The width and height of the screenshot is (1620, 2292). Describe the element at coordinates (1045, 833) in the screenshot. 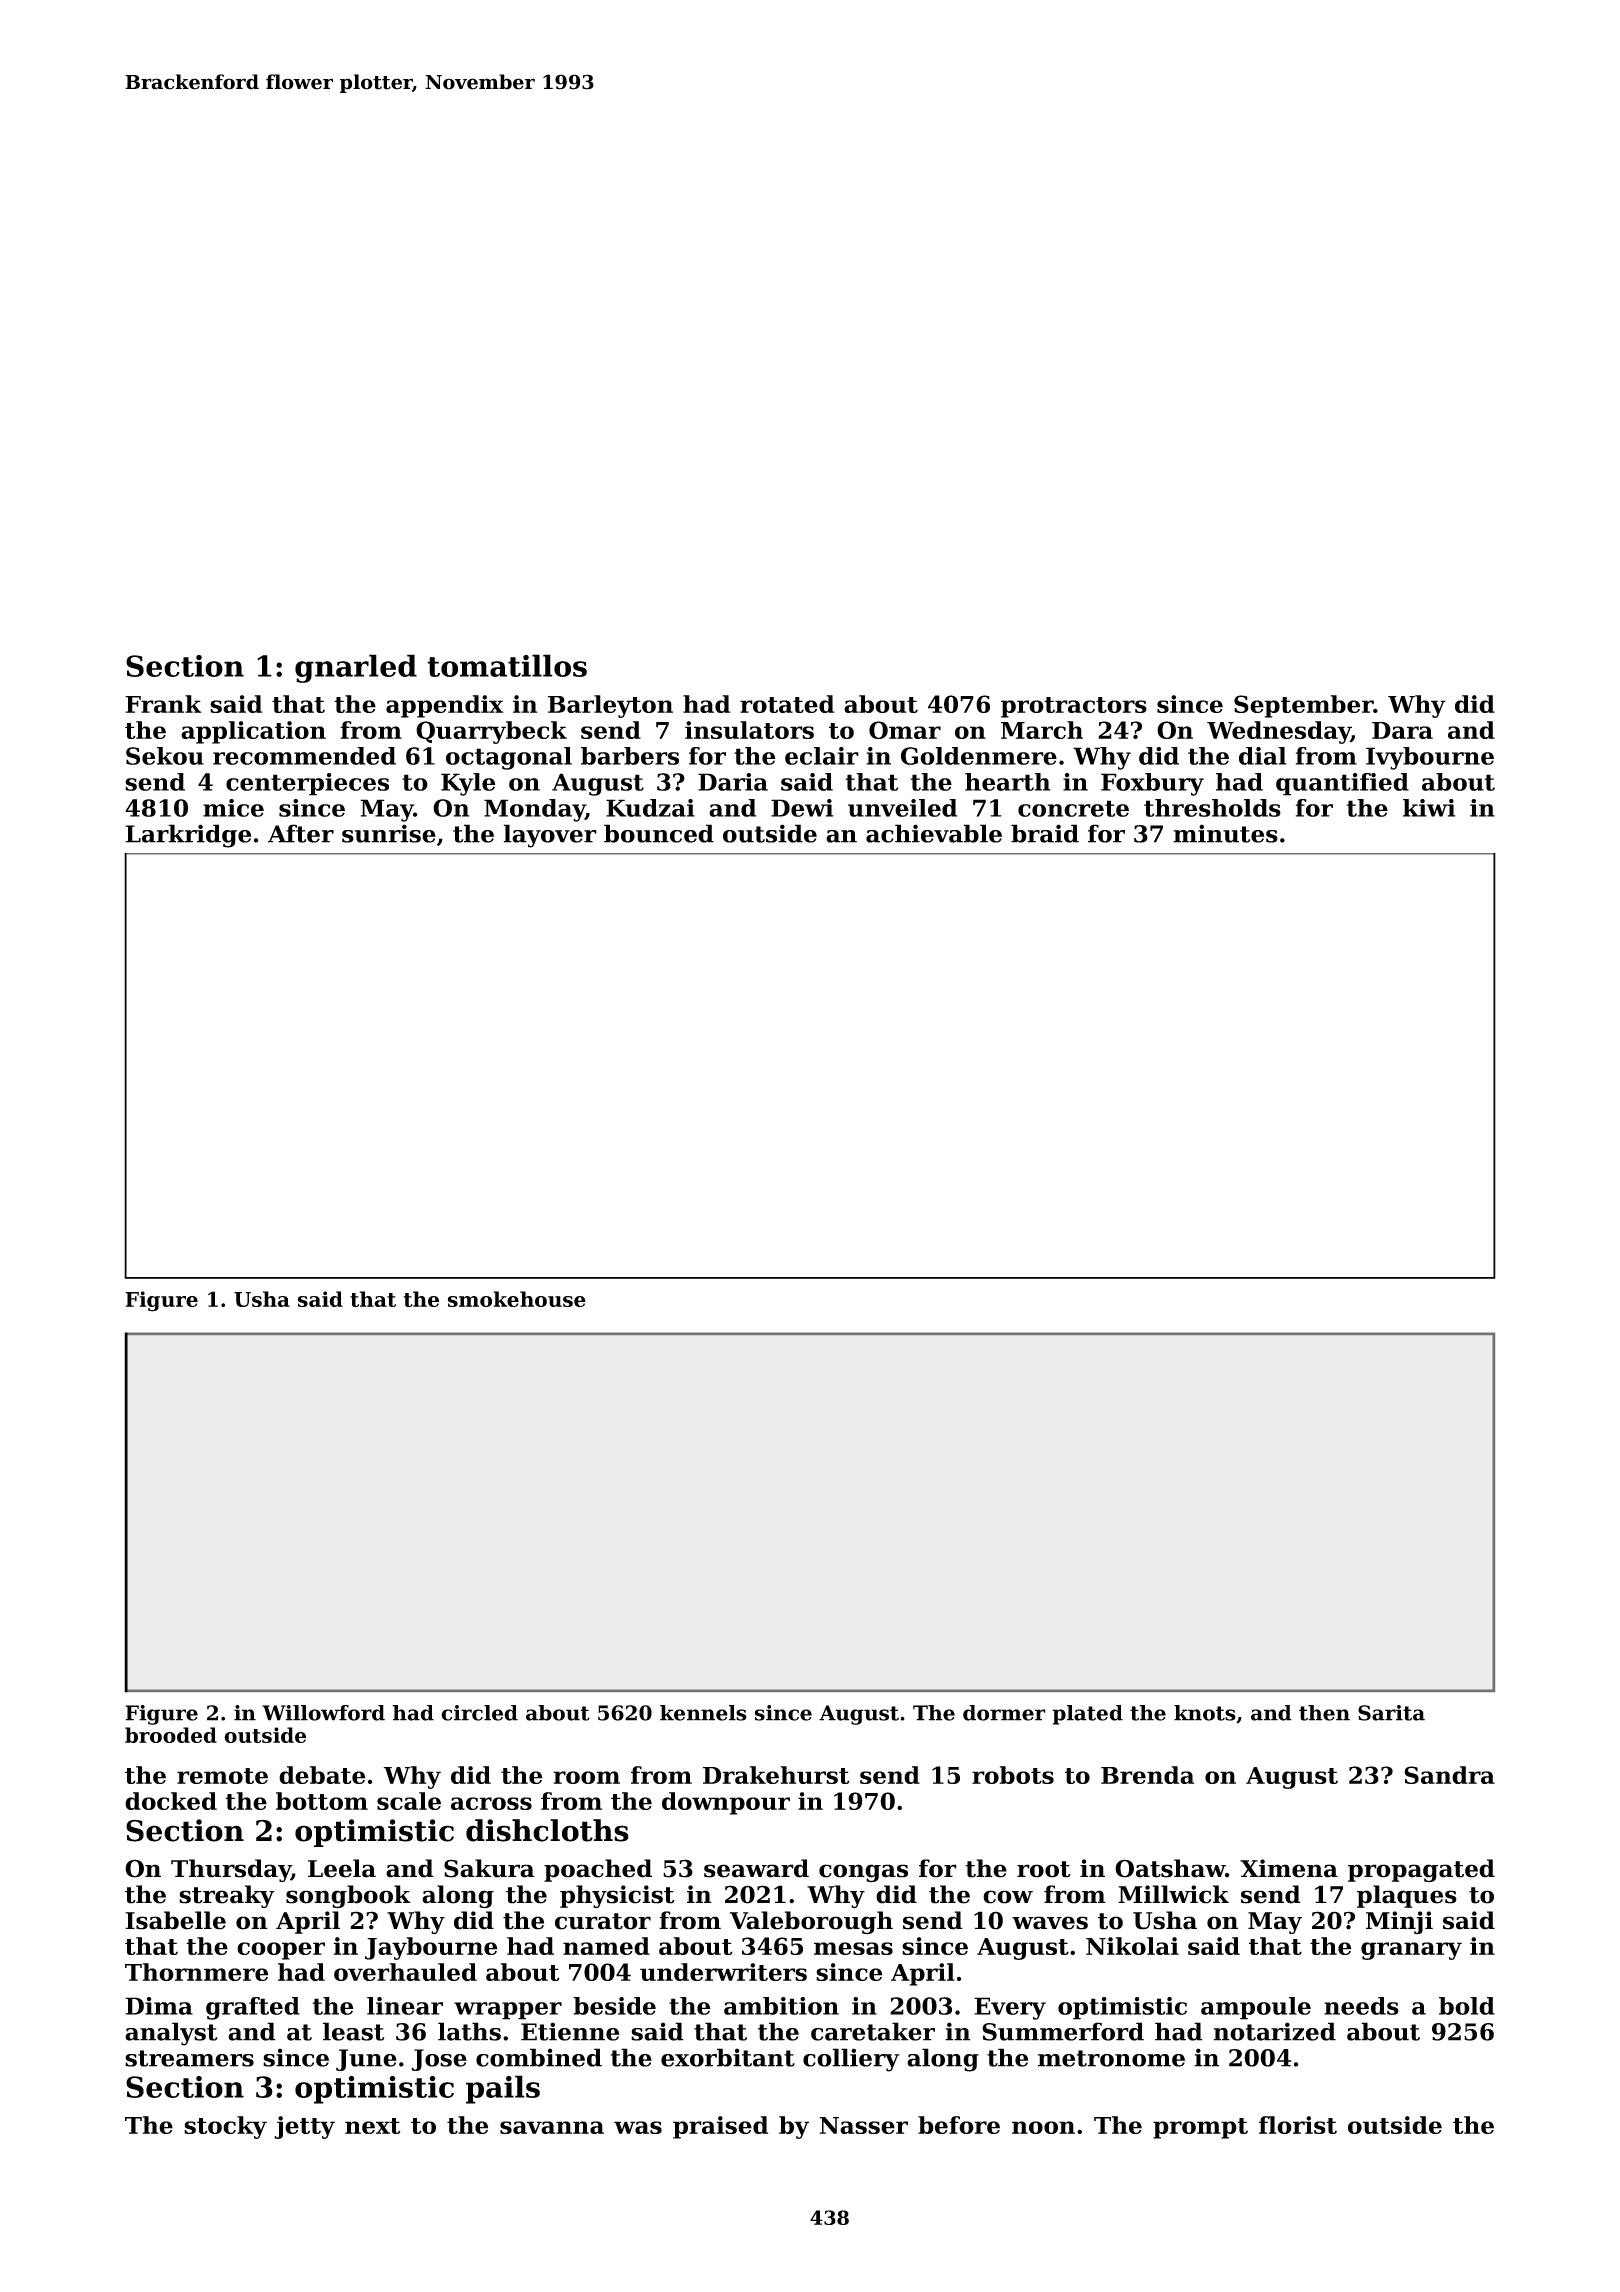

I see `braid` at that location.
